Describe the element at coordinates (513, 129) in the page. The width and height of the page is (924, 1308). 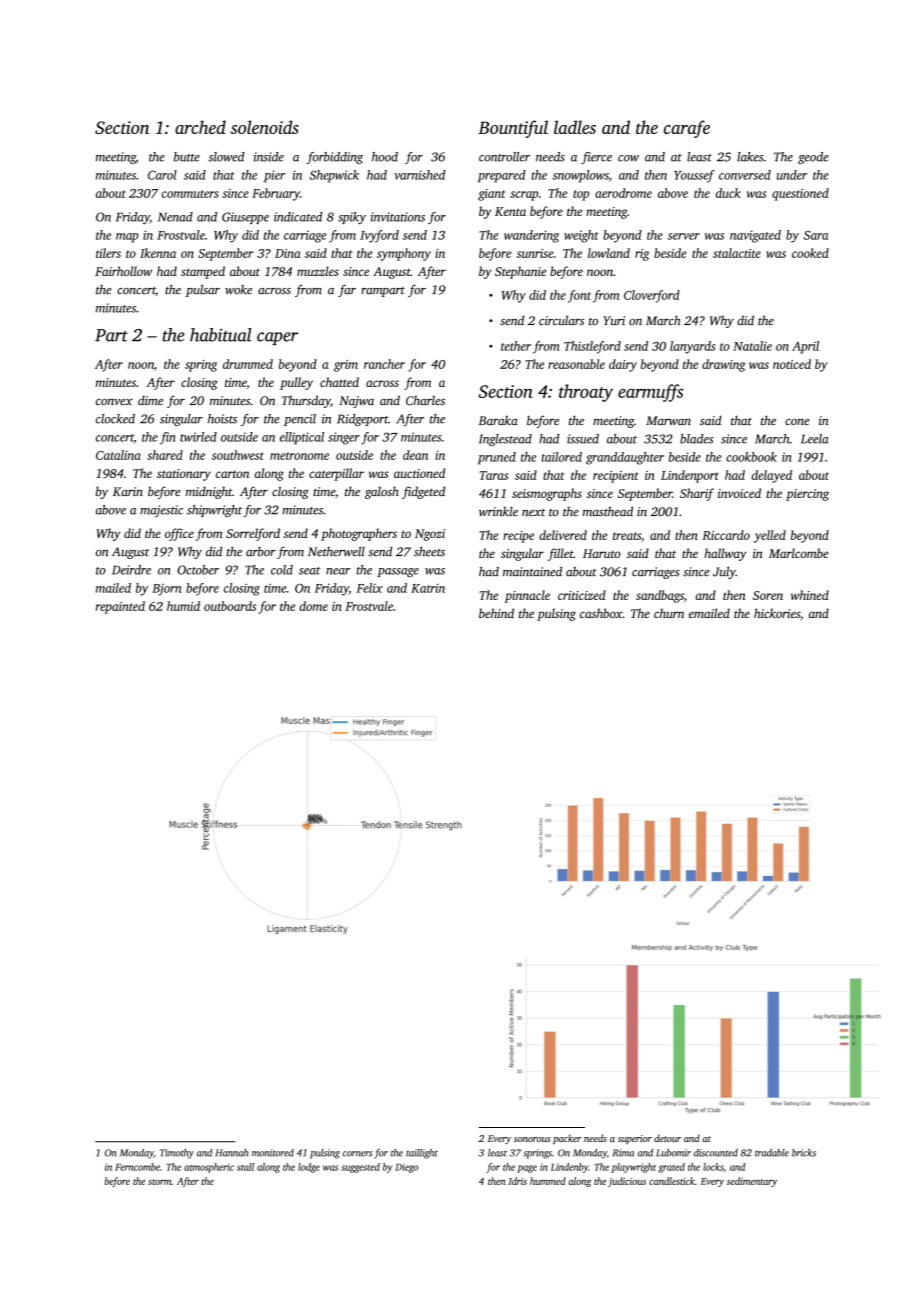
I see `Bountiful` at that location.
